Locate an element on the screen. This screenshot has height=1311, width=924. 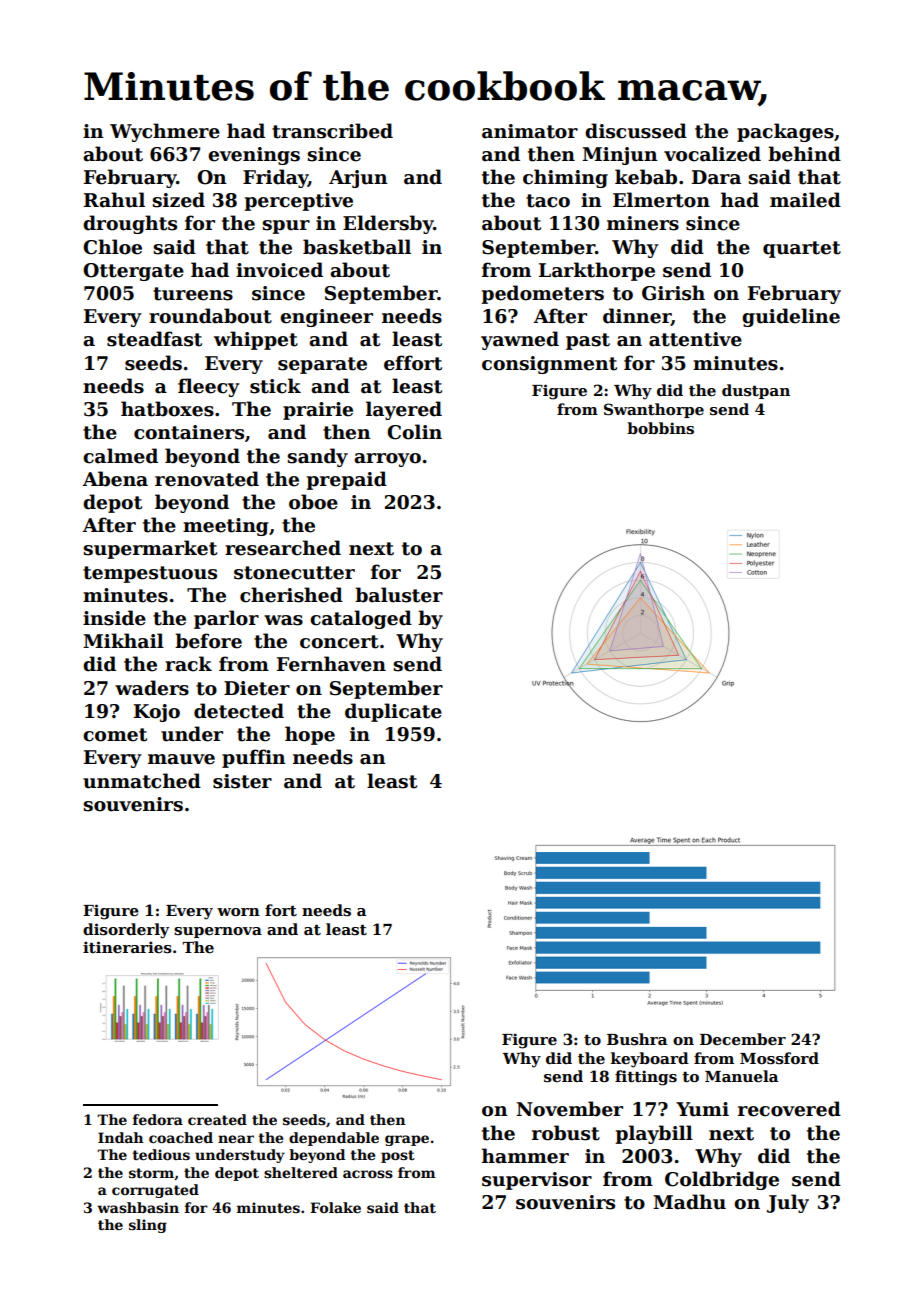
Bushra is located at coordinates (637, 1039).
